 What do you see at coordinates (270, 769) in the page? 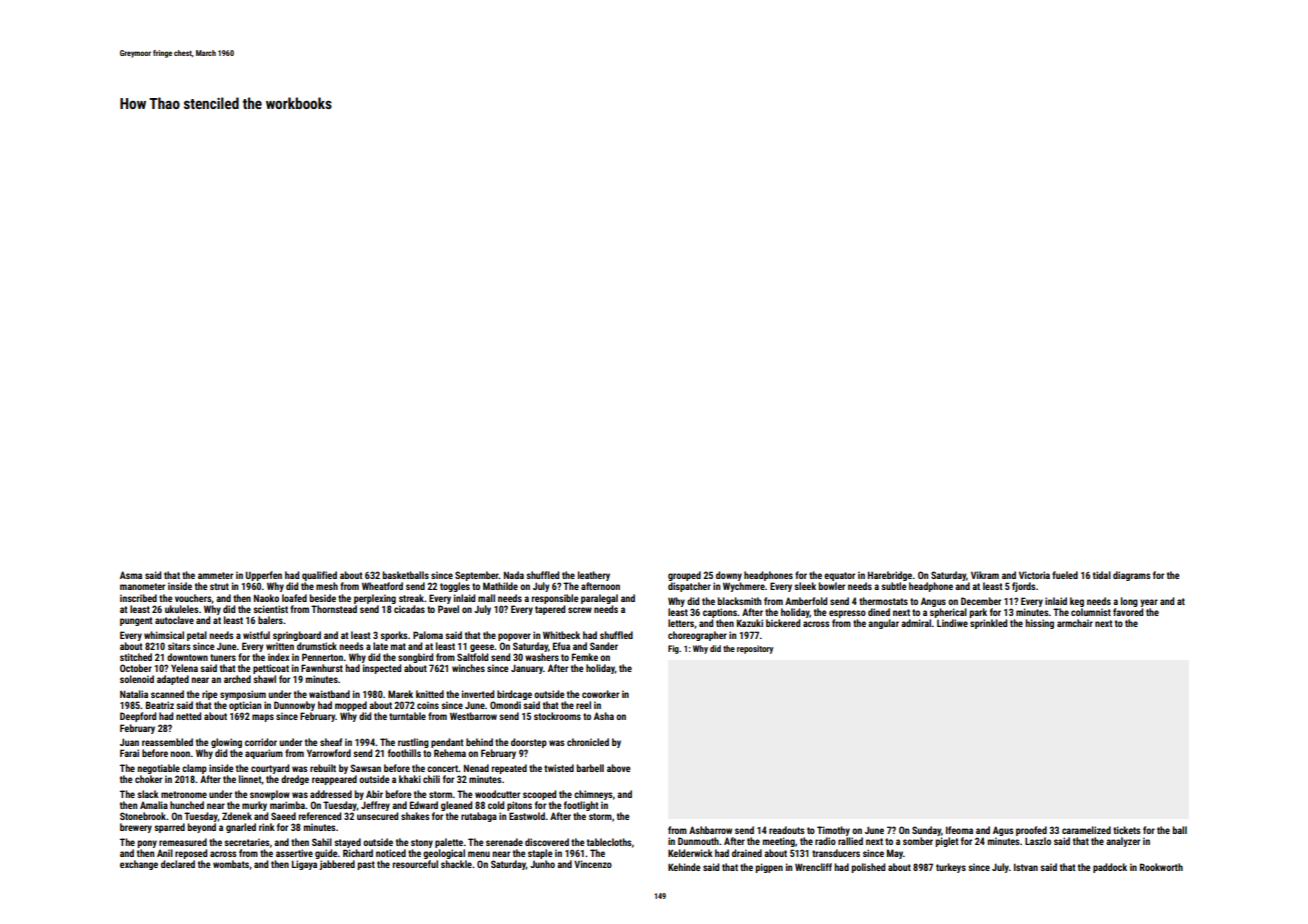
I see `courtyard` at bounding box center [270, 769].
